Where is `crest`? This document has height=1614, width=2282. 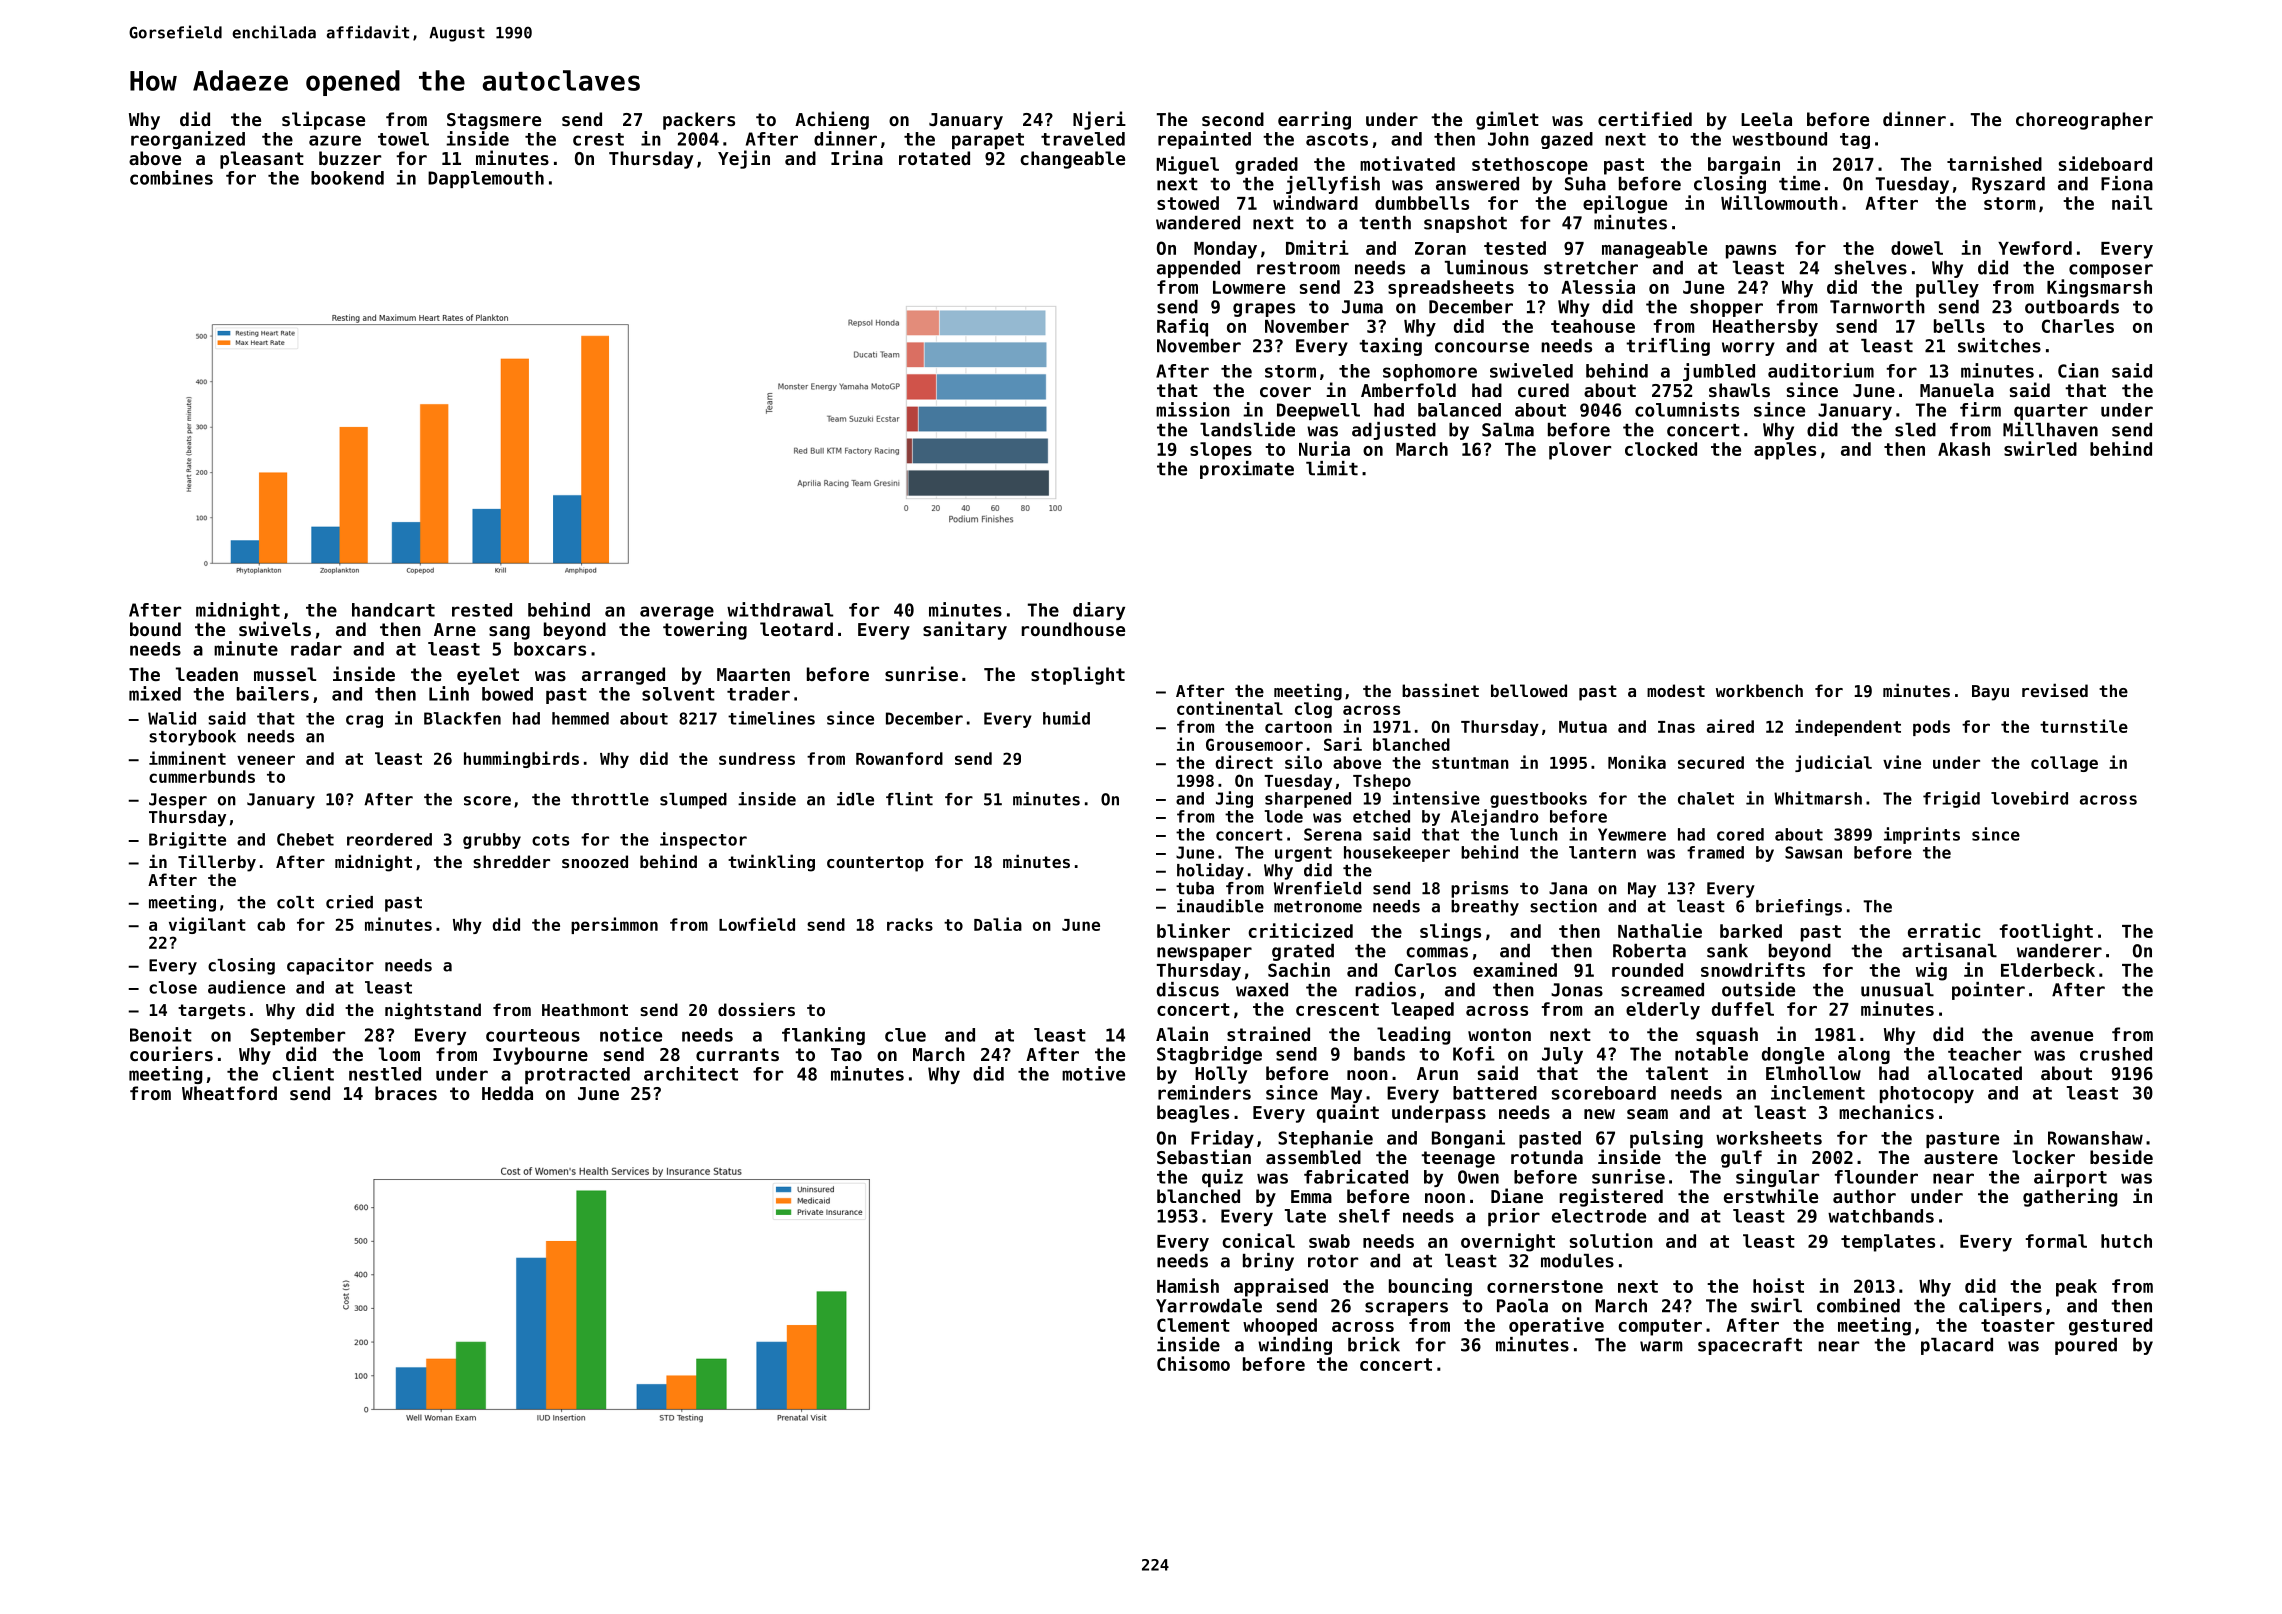
crest is located at coordinates (598, 139).
